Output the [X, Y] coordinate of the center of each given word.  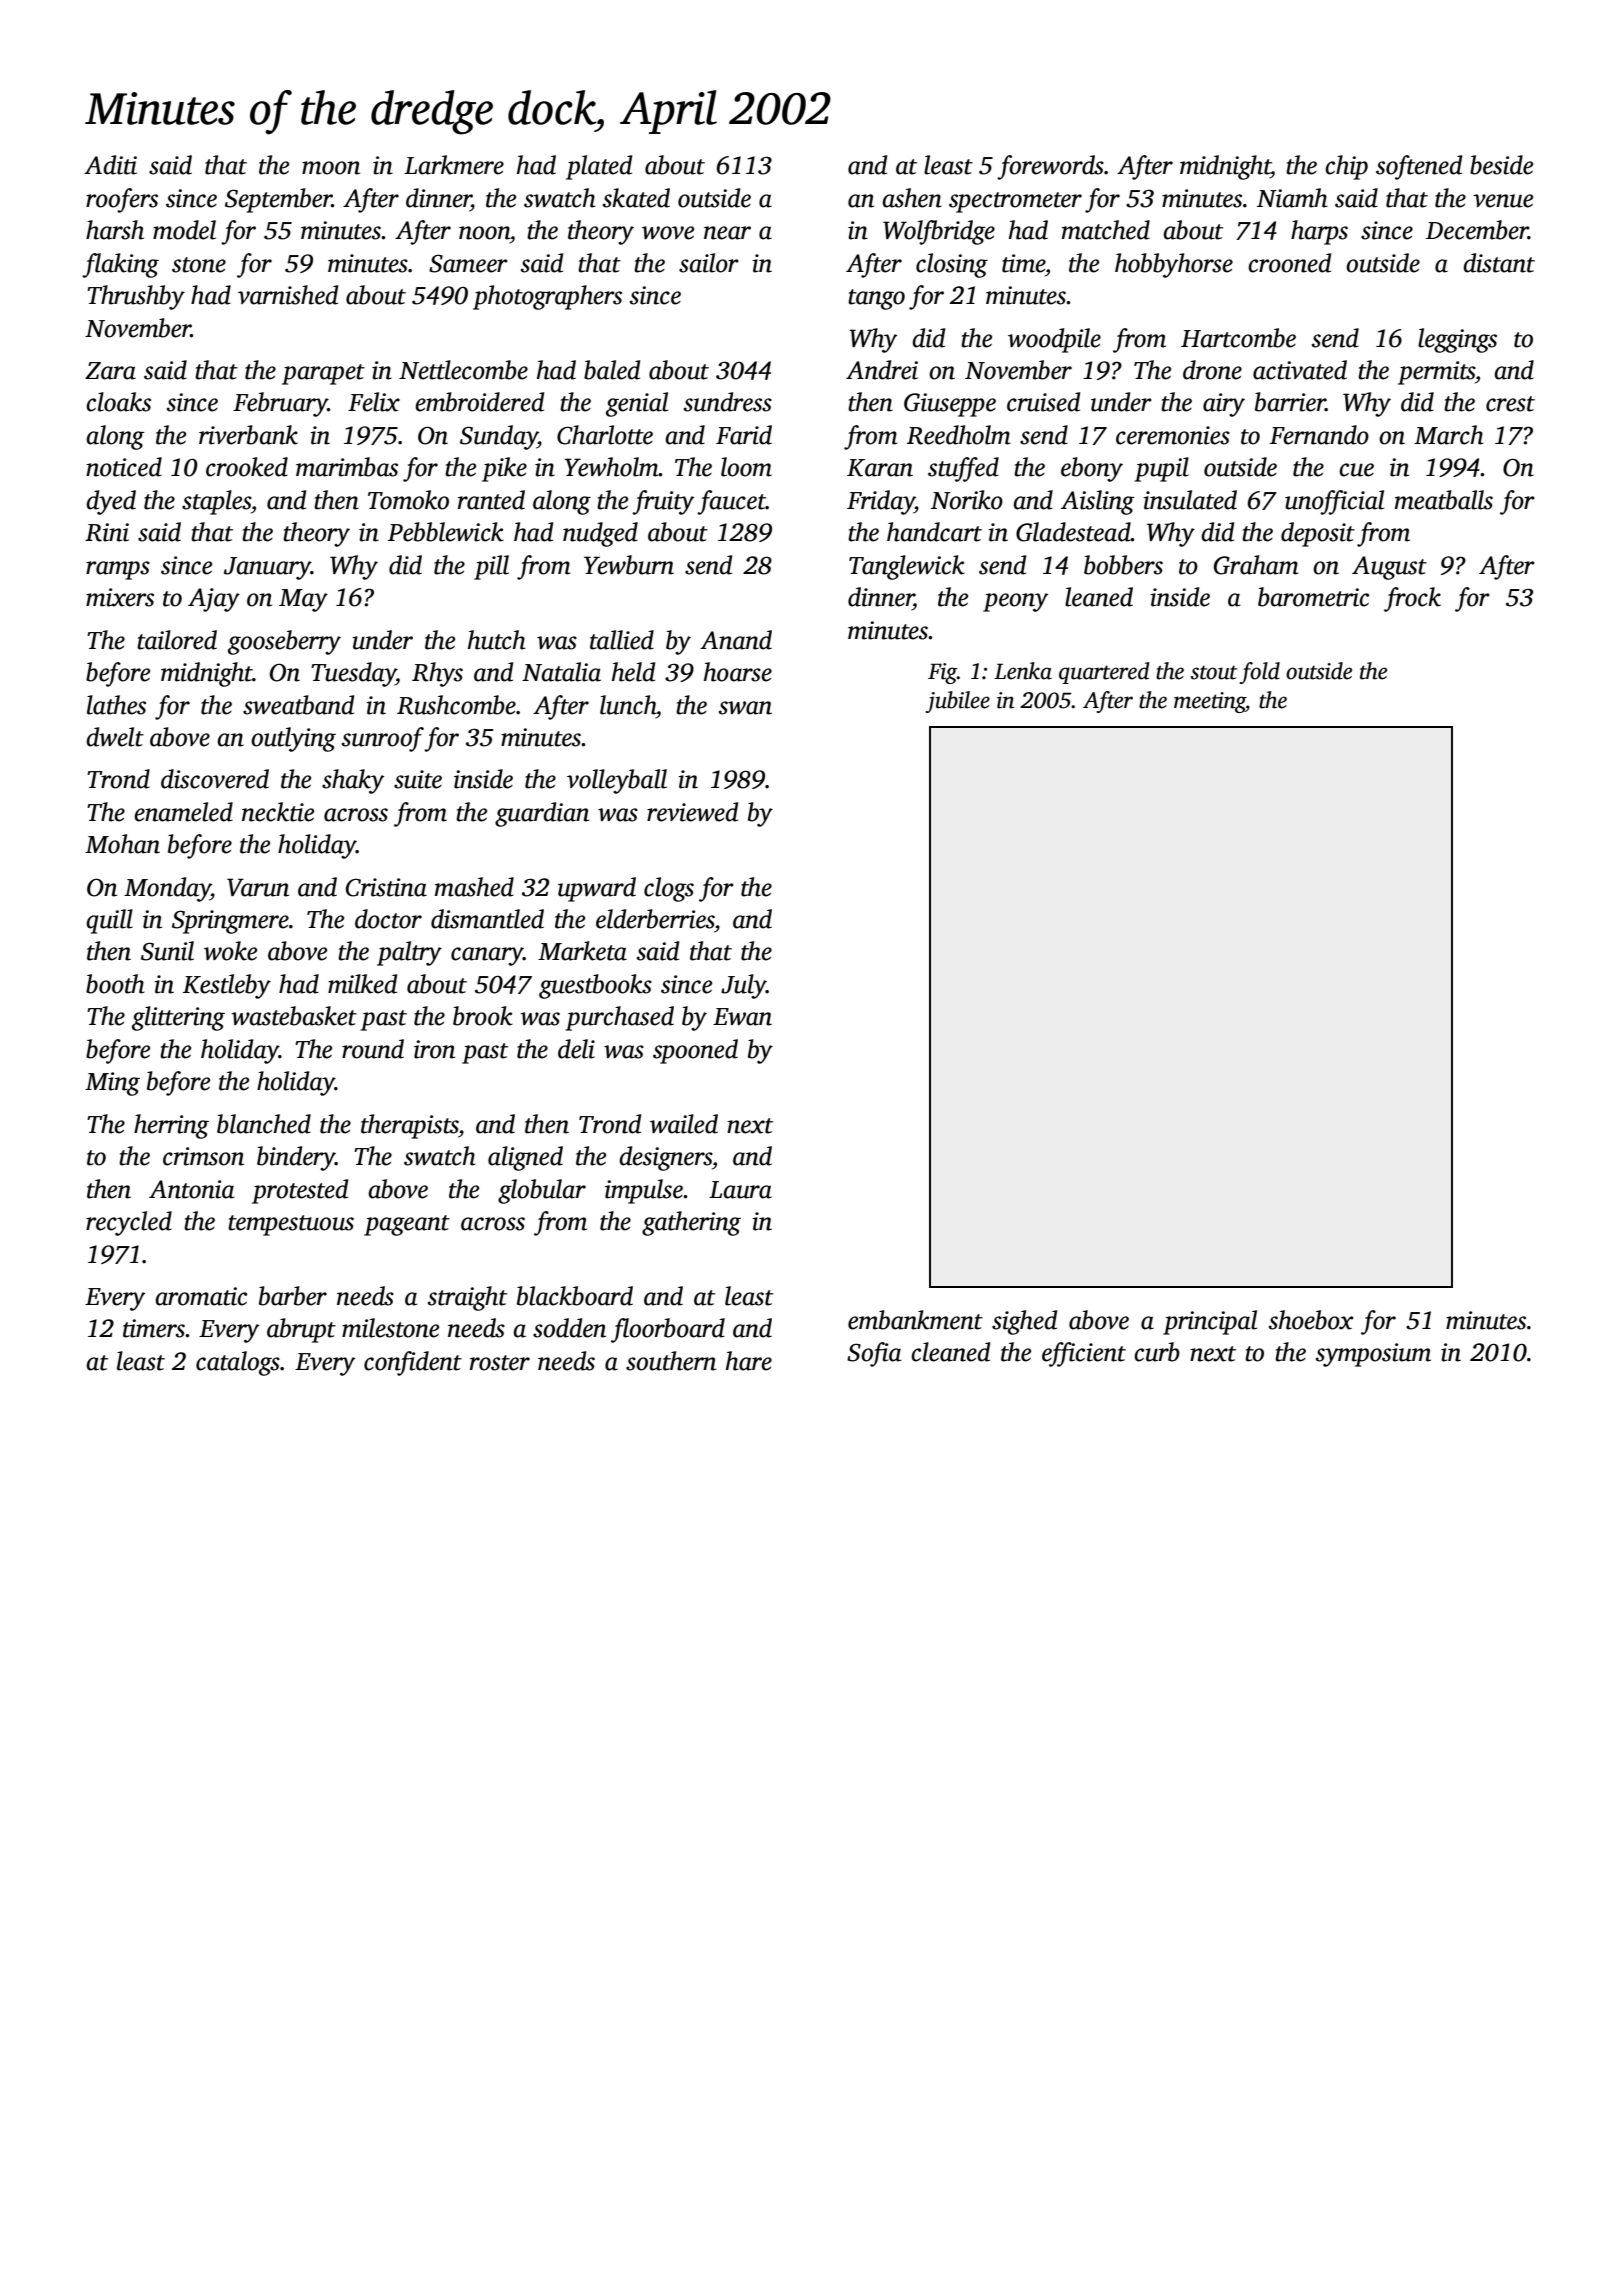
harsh [115, 230]
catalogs [238, 1363]
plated [599, 167]
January [267, 568]
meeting [1210, 702]
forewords [1050, 167]
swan [745, 708]
